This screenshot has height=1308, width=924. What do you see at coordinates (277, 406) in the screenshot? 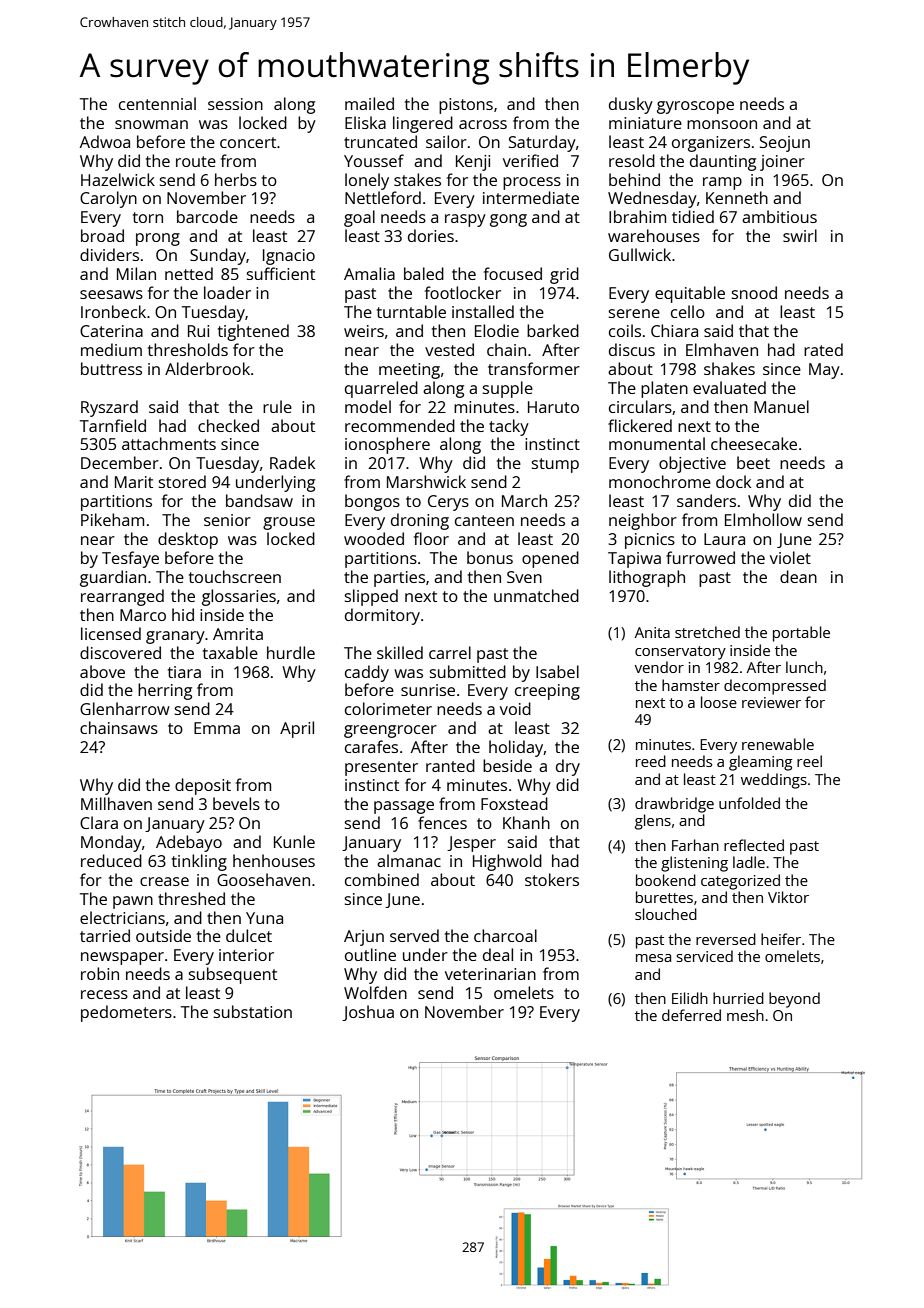
I see `rule` at bounding box center [277, 406].
